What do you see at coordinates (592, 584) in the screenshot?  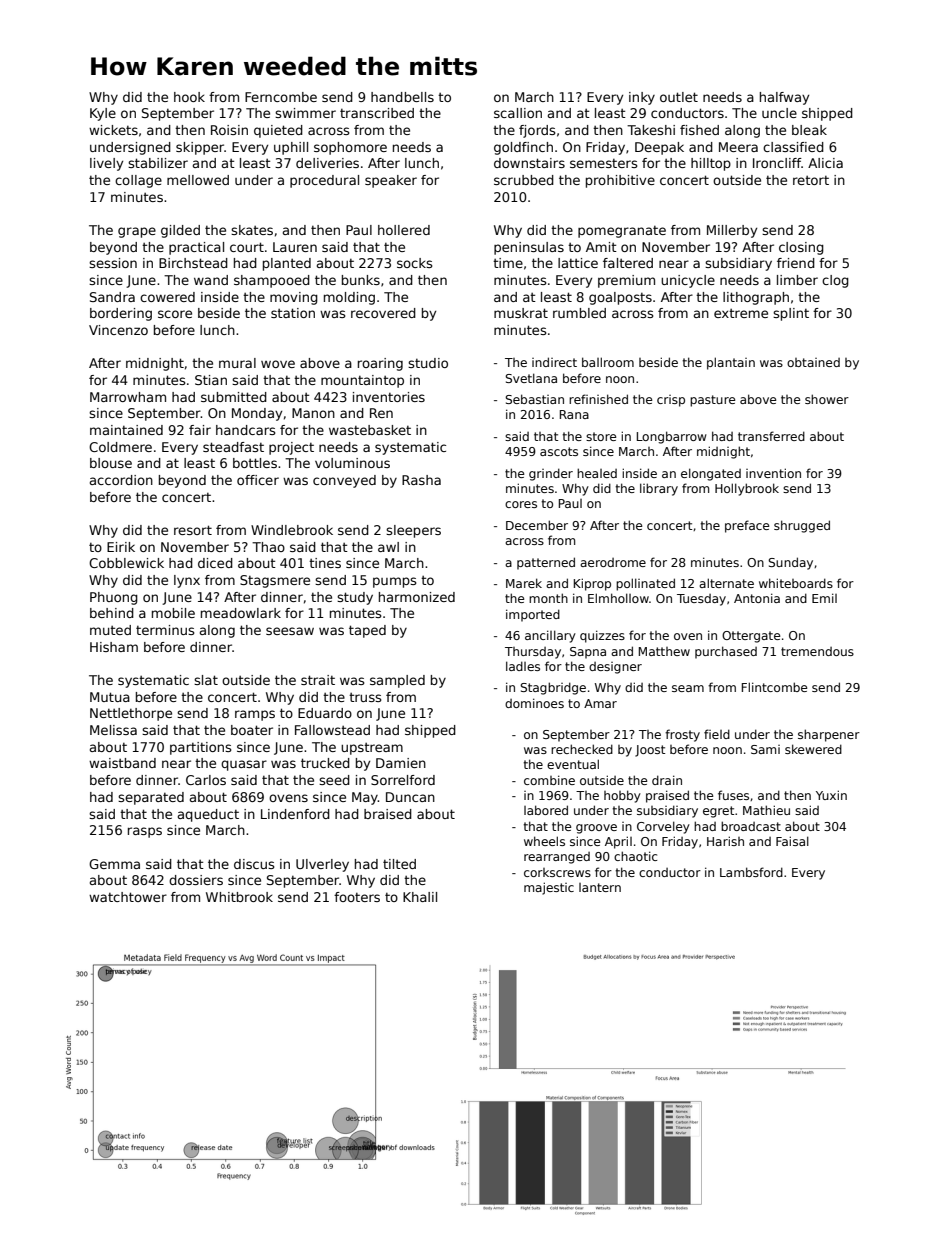 I see `Kiprop` at bounding box center [592, 584].
